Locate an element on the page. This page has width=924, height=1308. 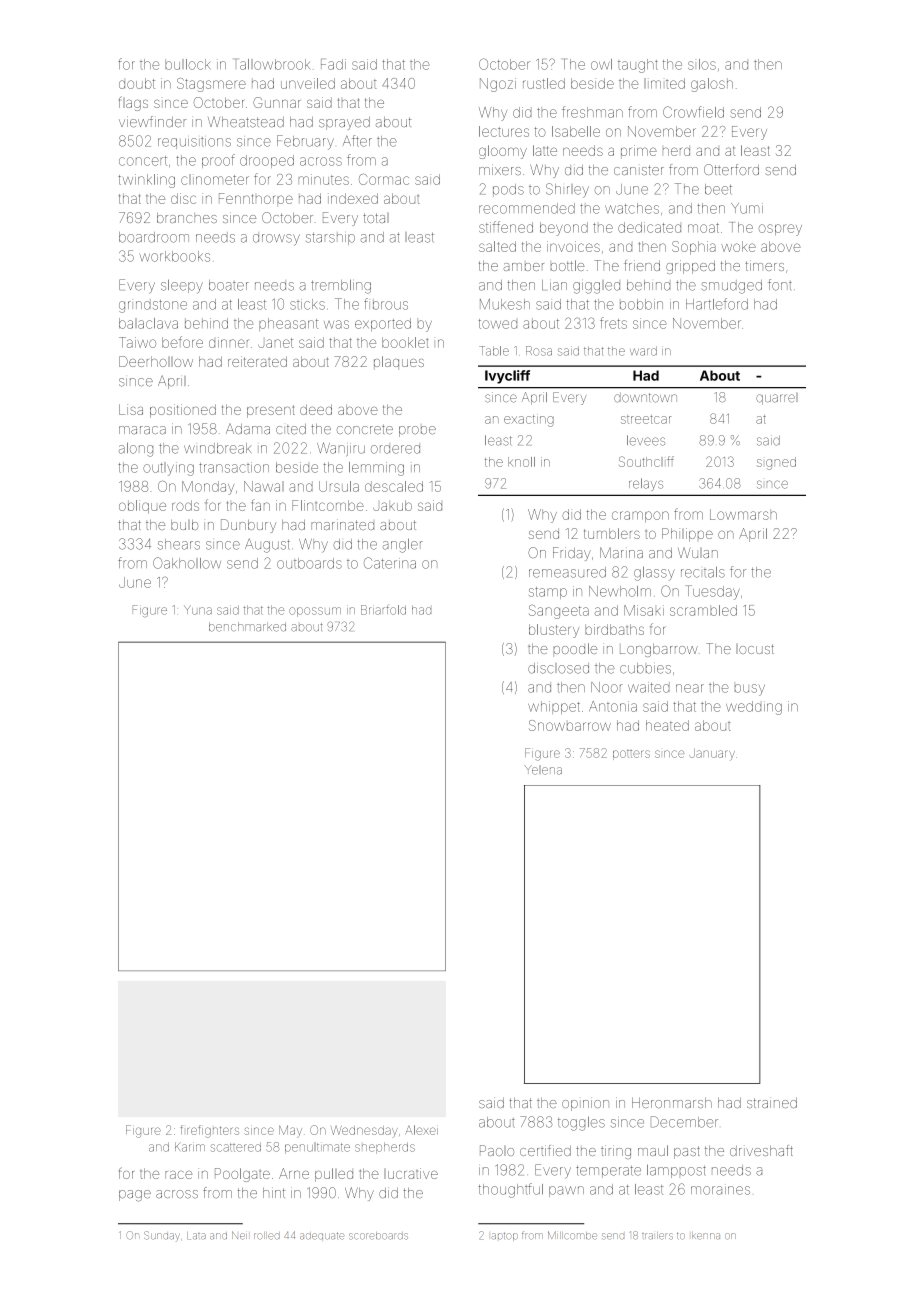
strained is located at coordinates (772, 1103).
